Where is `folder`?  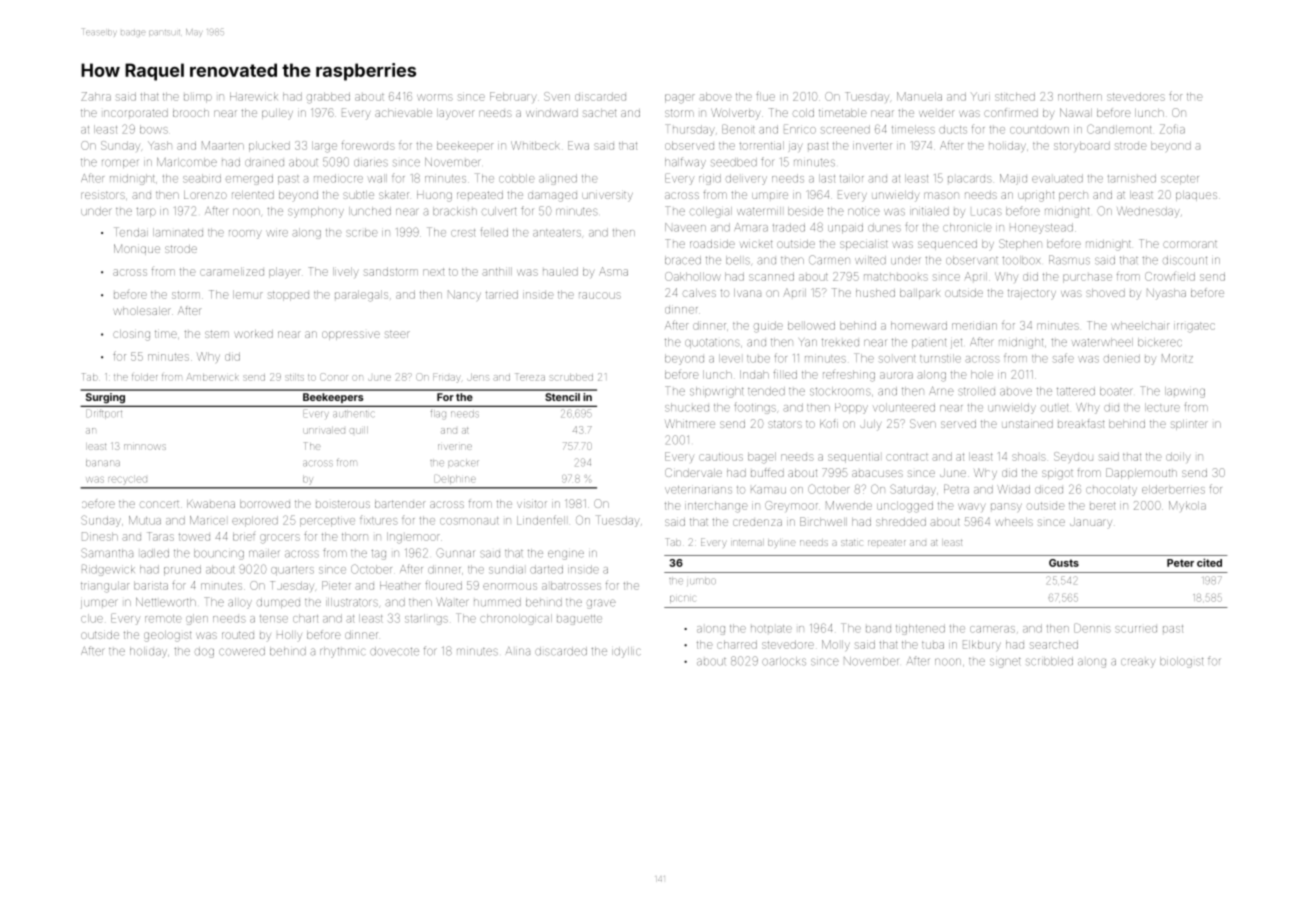
folder is located at coordinates (144, 377).
